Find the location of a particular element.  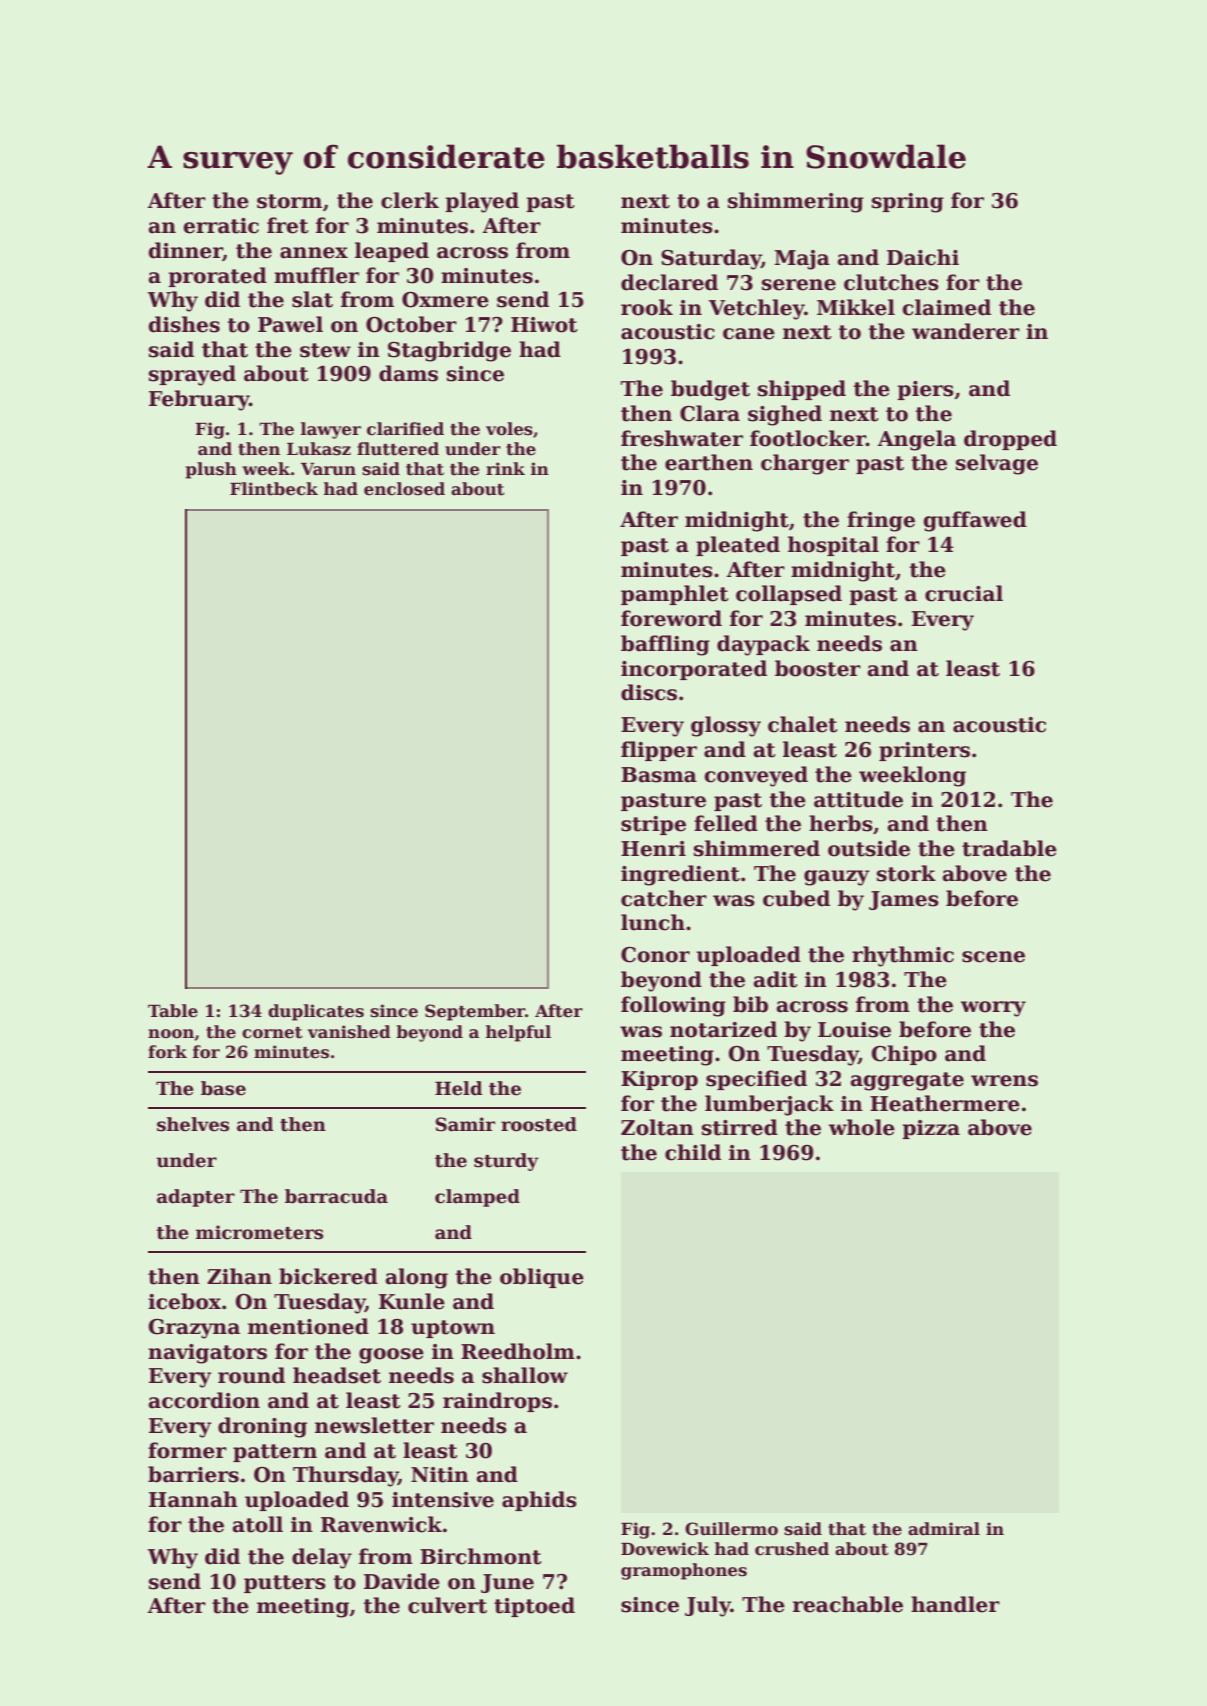

lunch is located at coordinates (653, 922).
